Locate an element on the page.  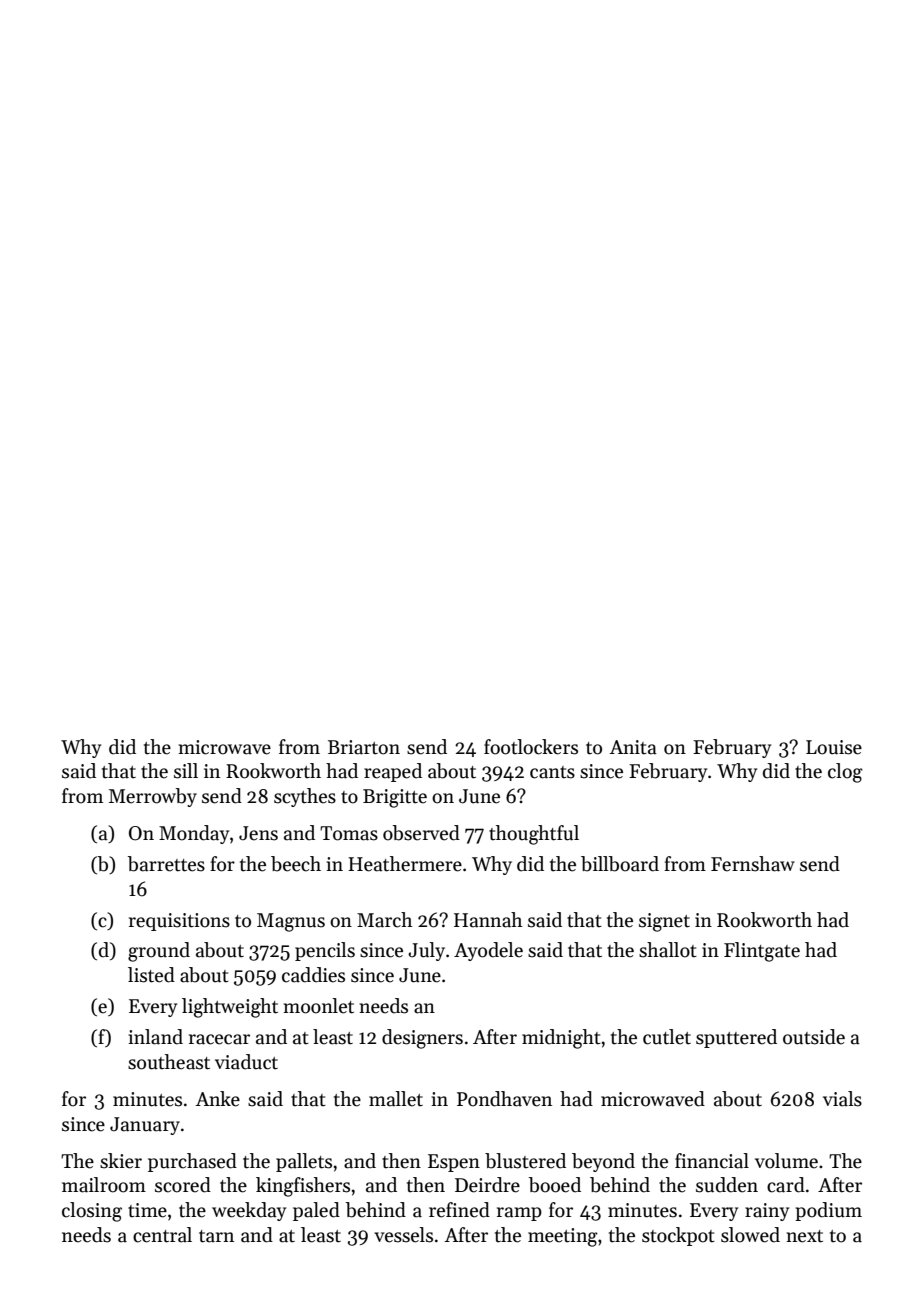
mallet is located at coordinates (396, 1099).
